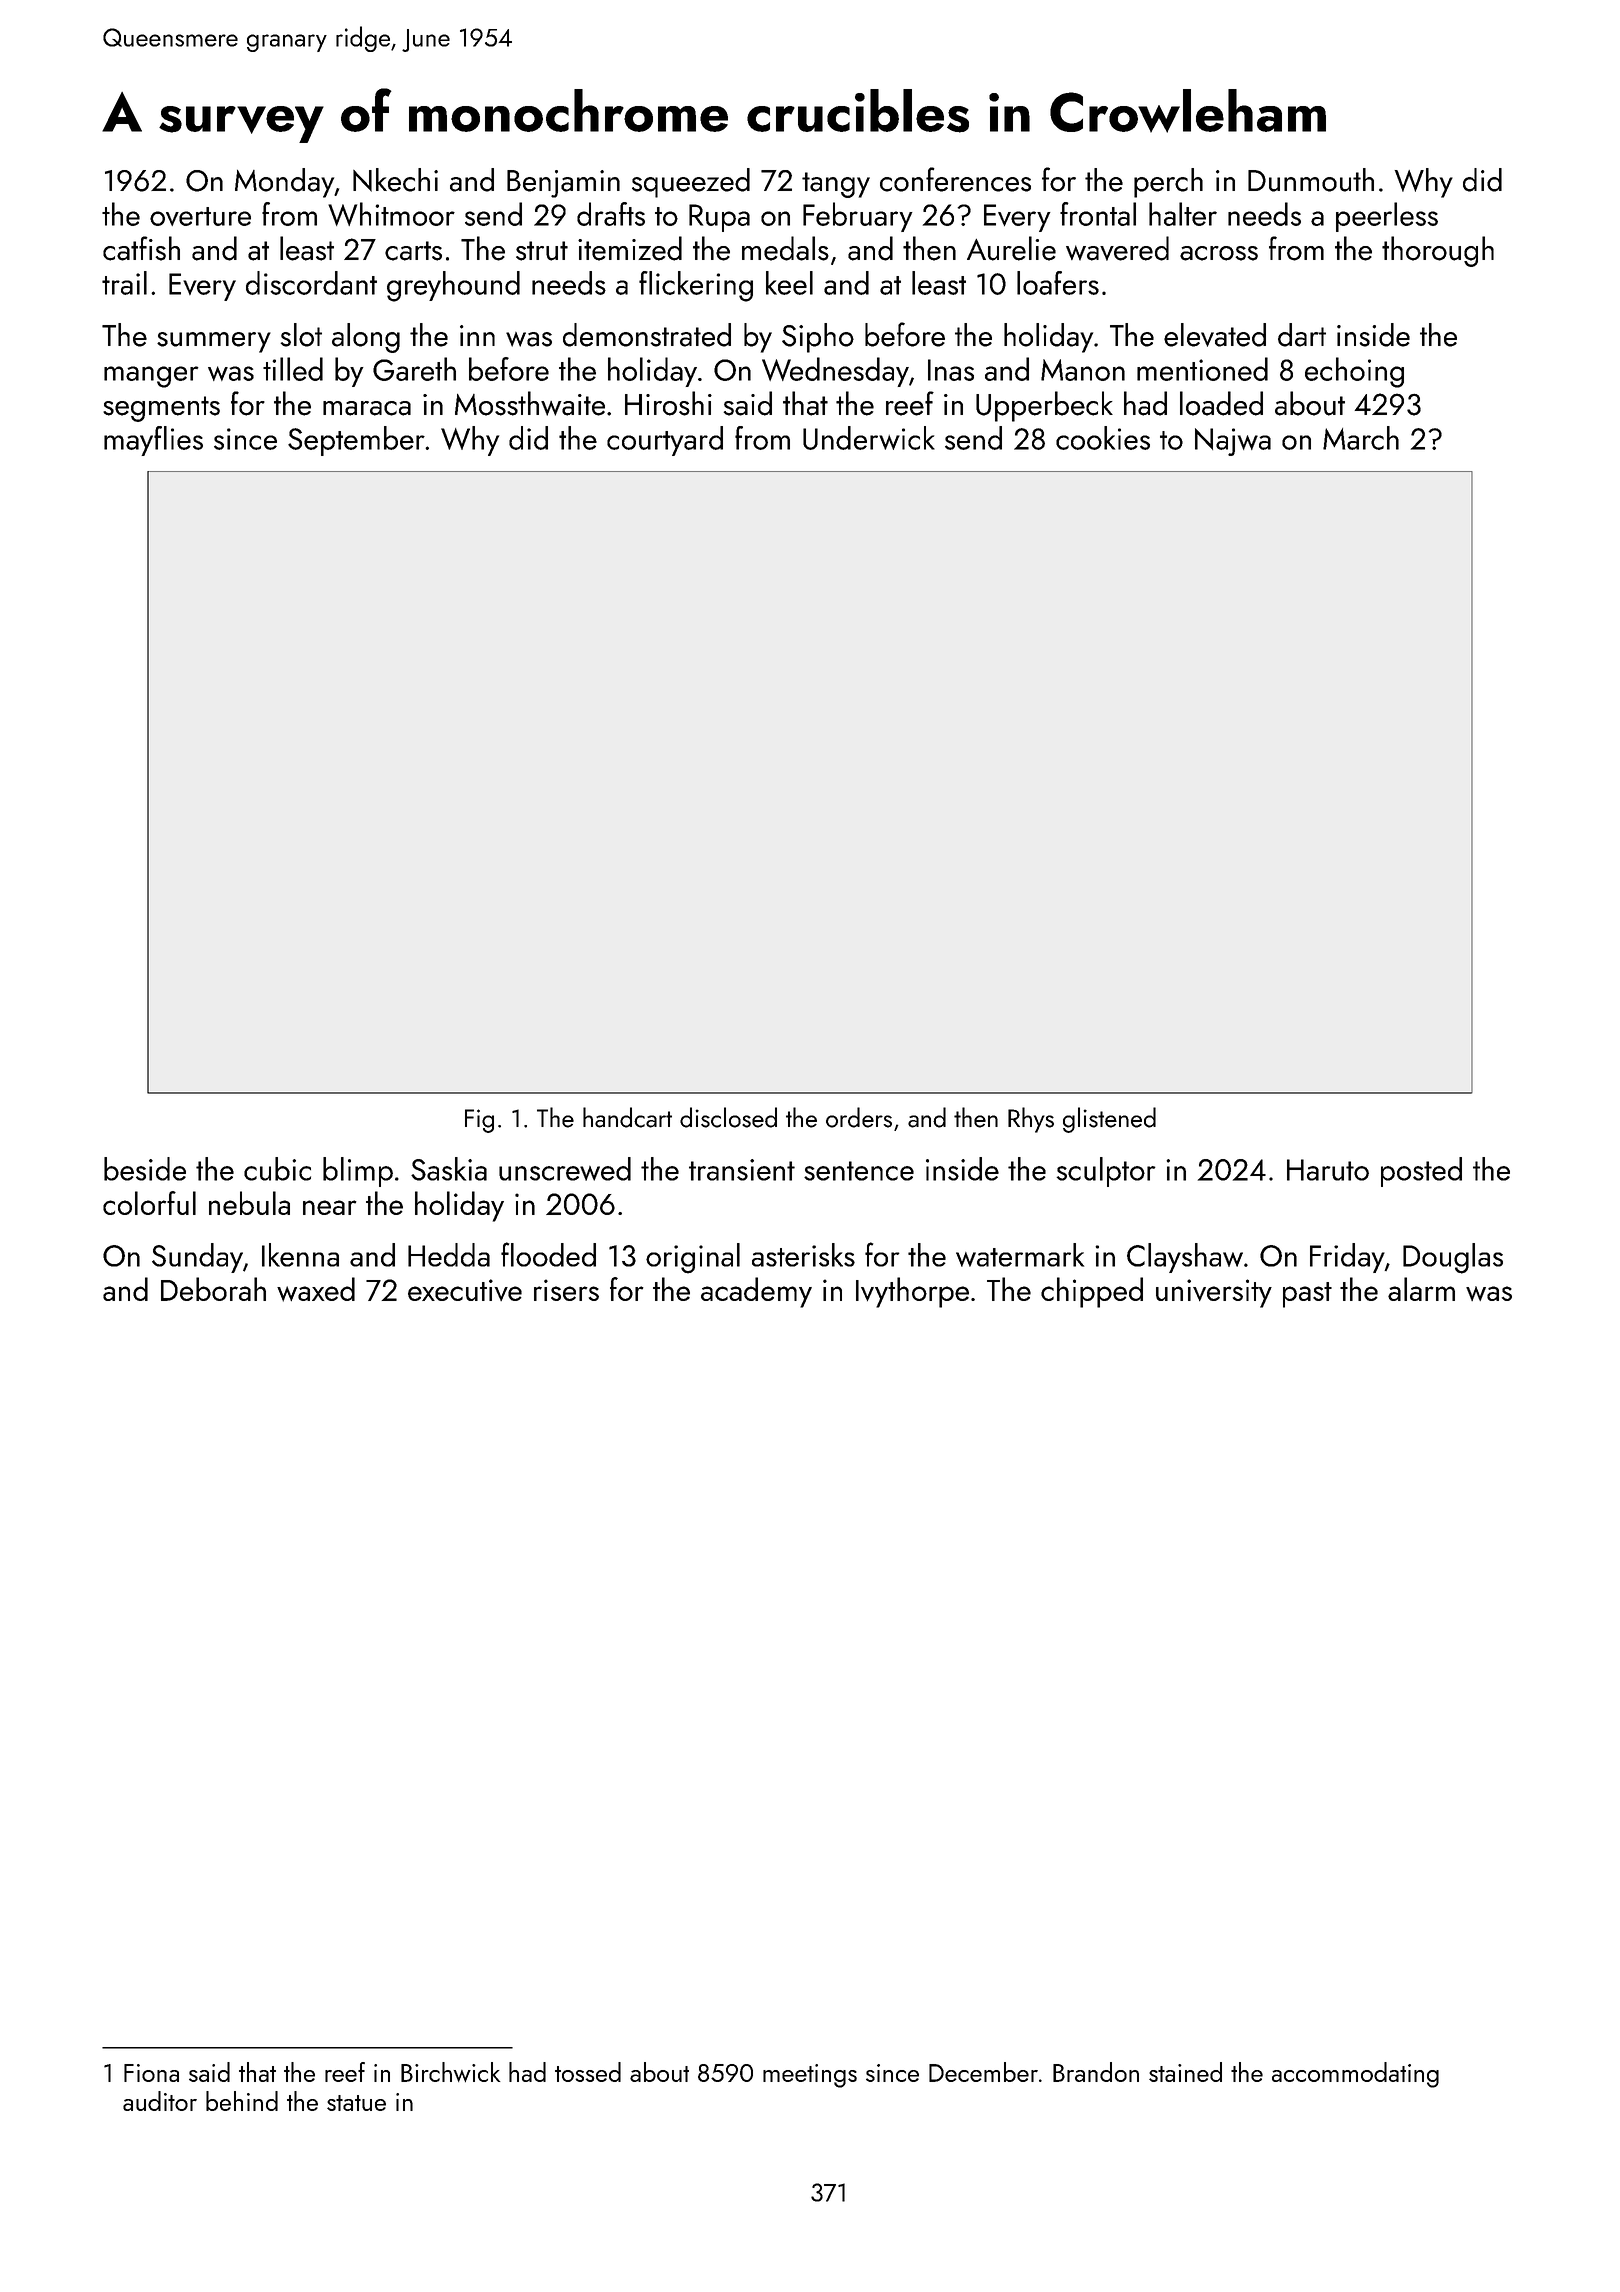 The width and height of the screenshot is (1620, 2292). I want to click on beside, so click(145, 1169).
